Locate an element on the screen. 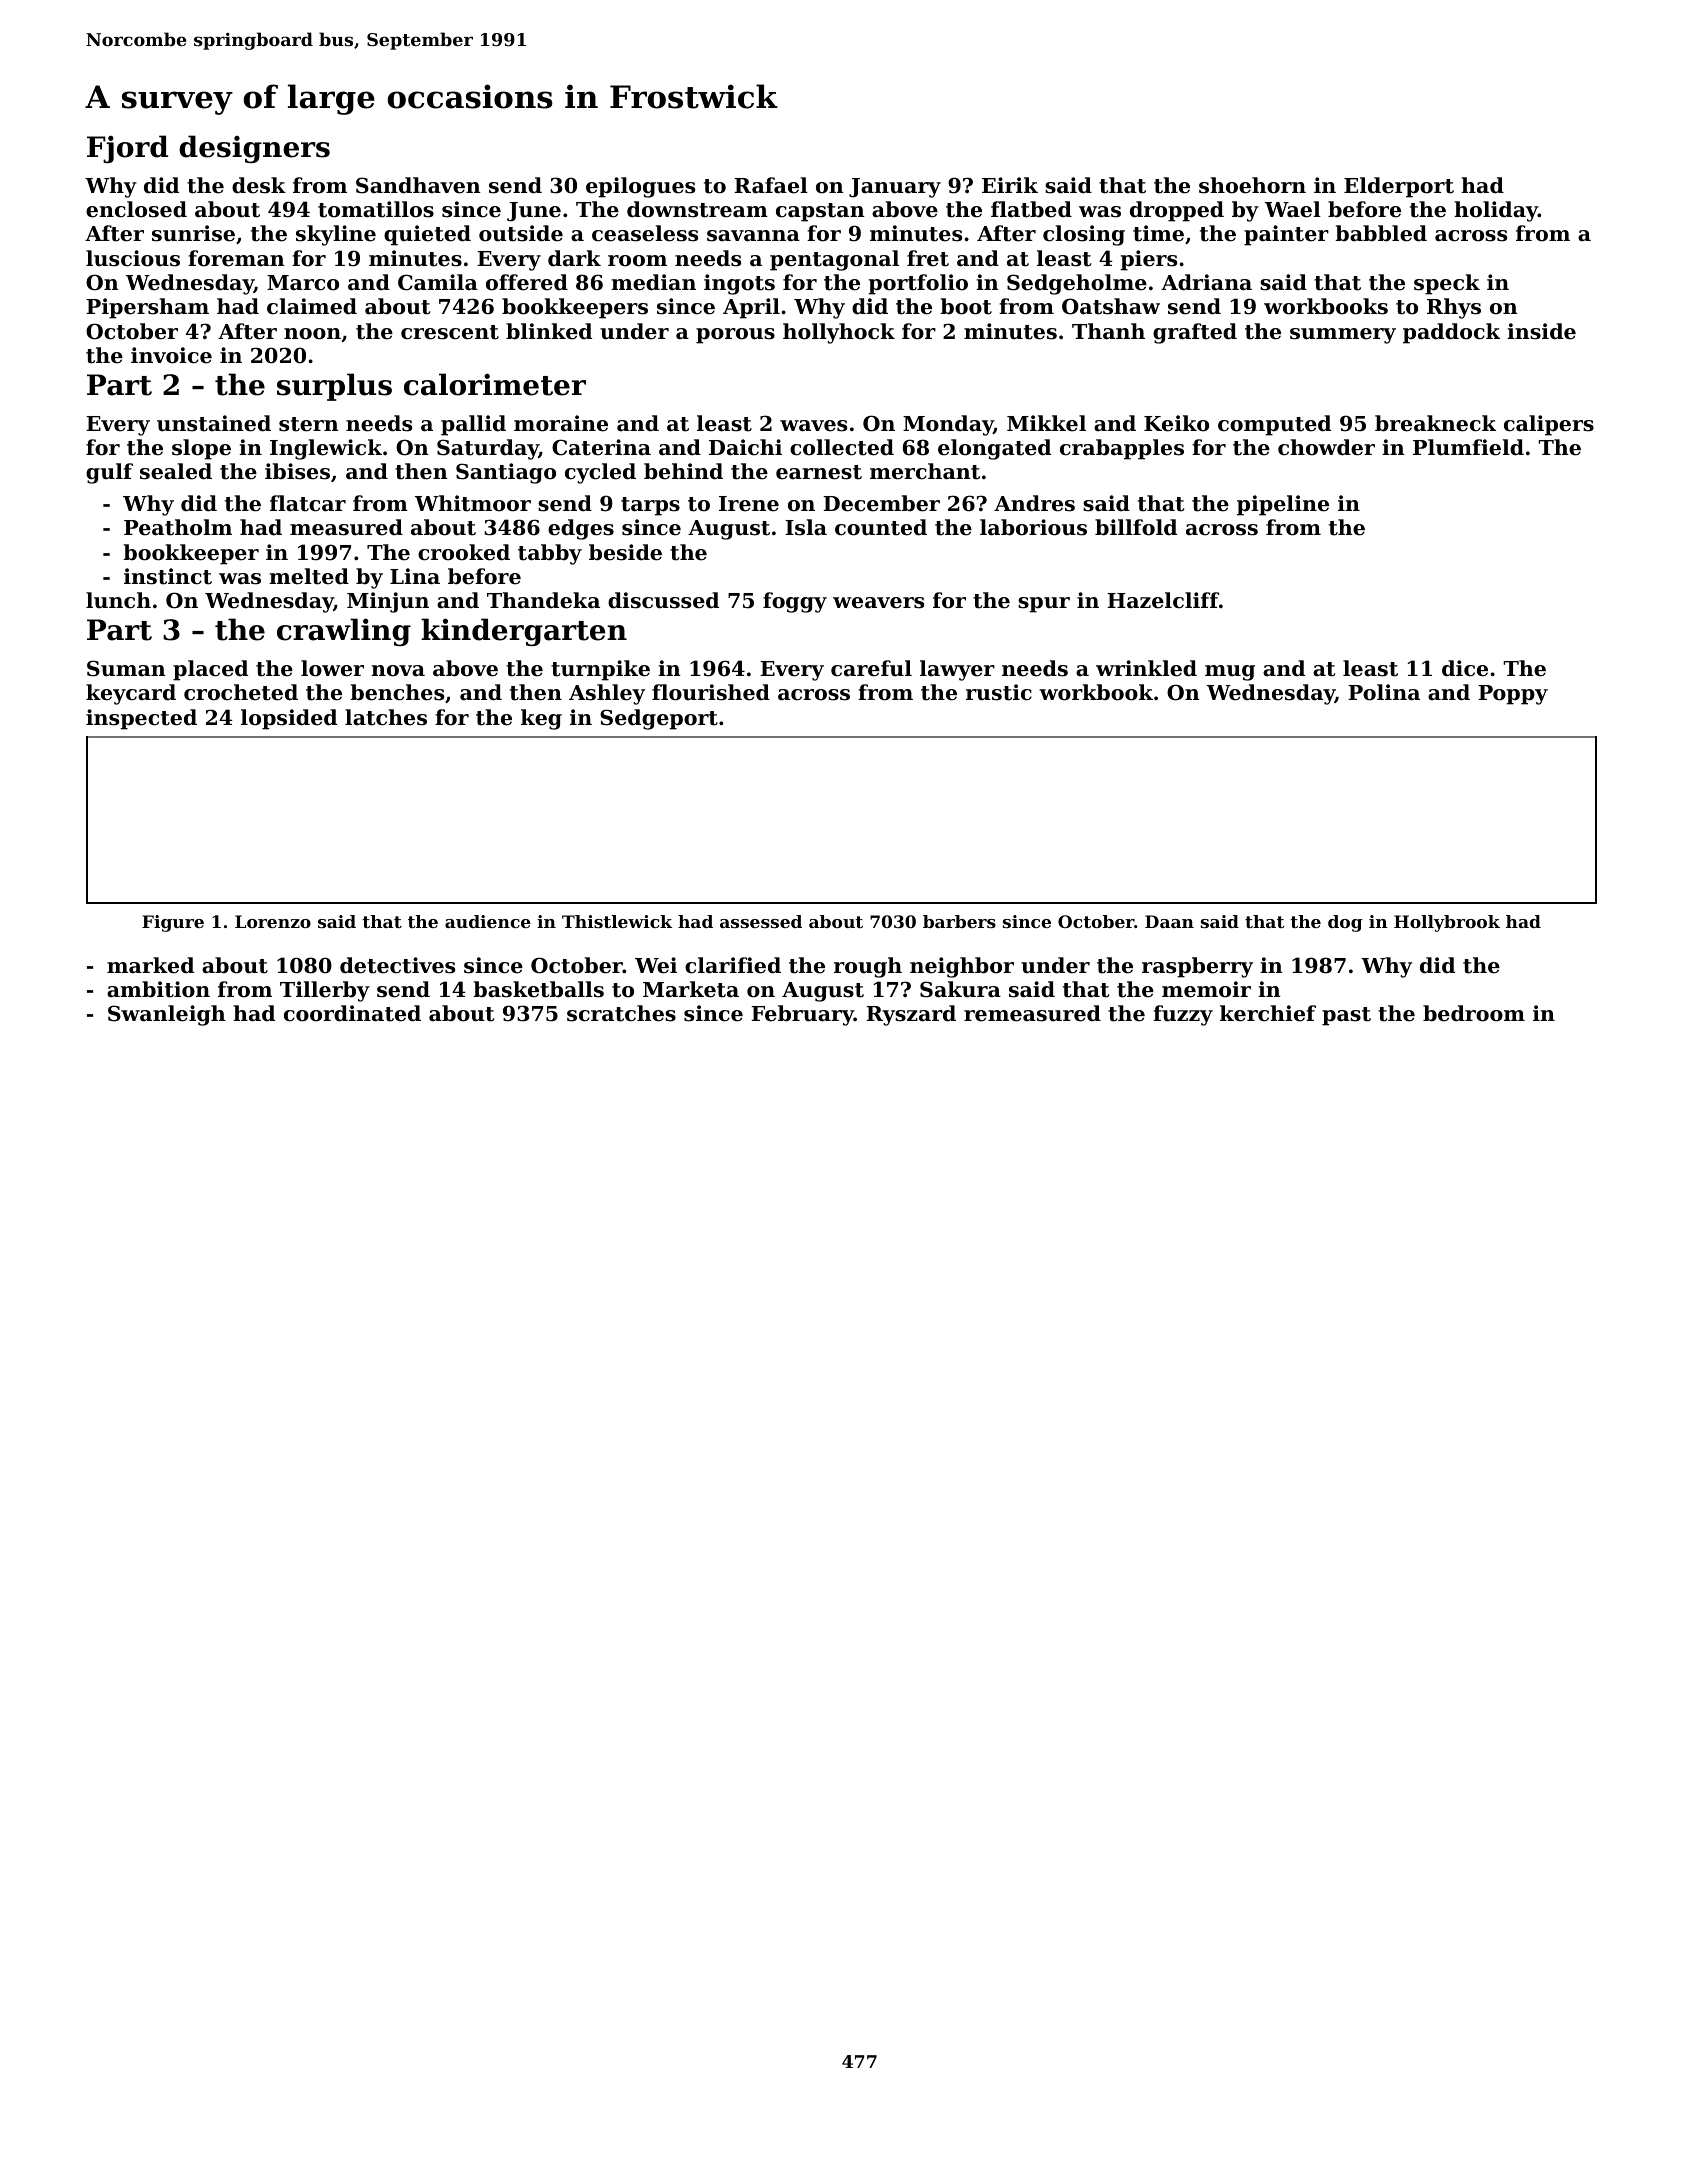  turnpike is located at coordinates (600, 670).
